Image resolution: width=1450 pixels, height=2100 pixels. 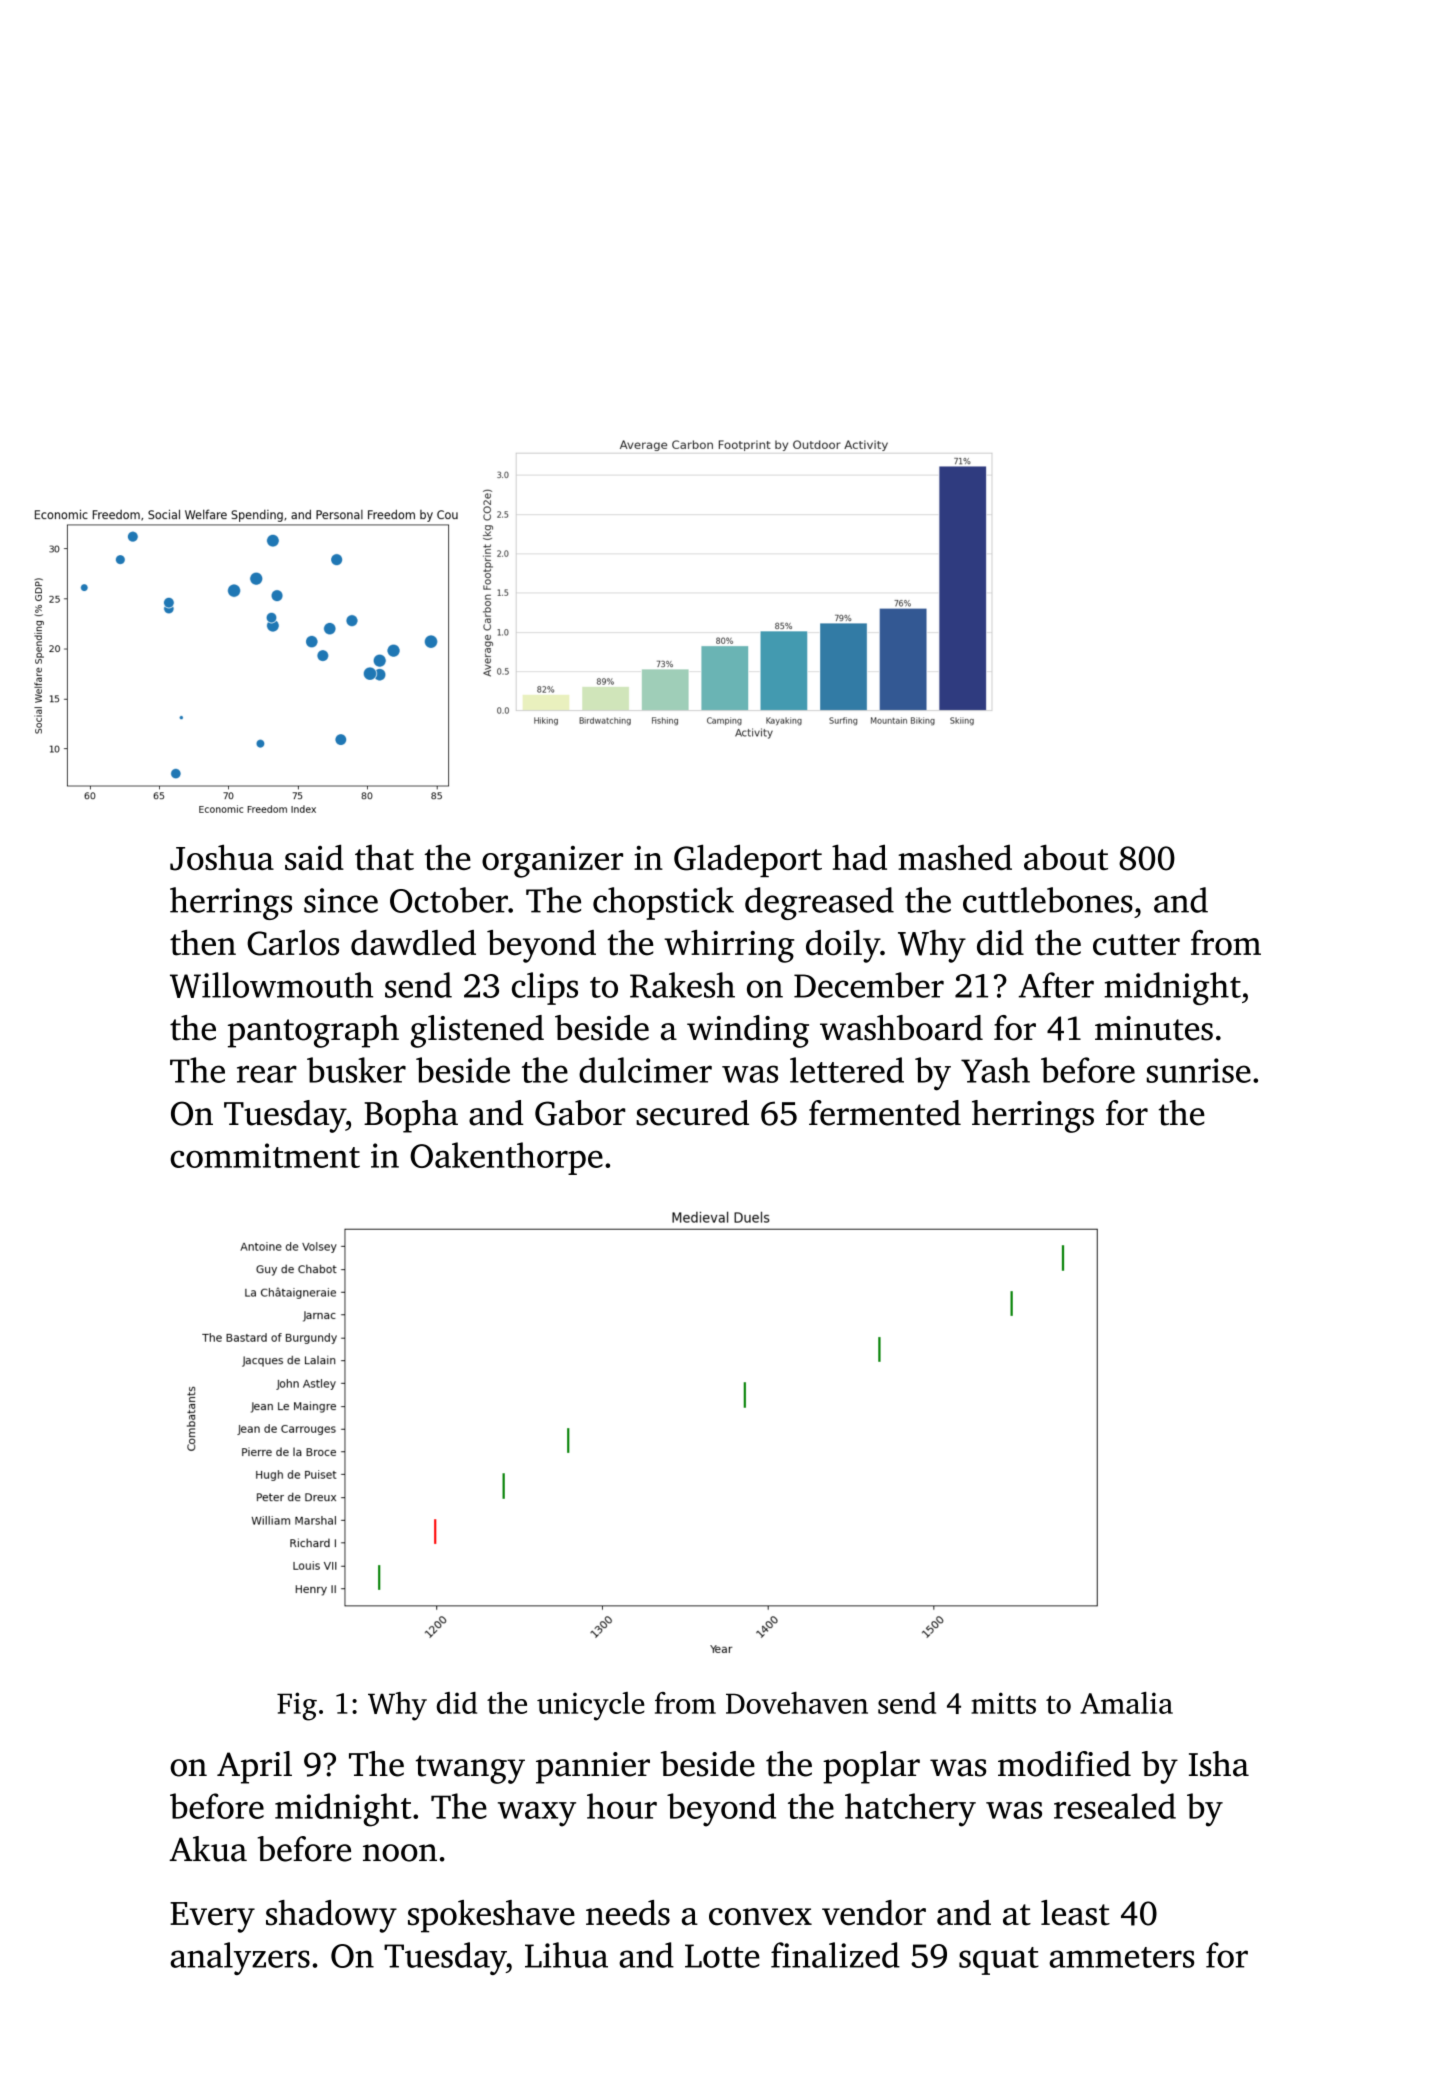 I want to click on Oakenthorpe, so click(x=506, y=1158).
